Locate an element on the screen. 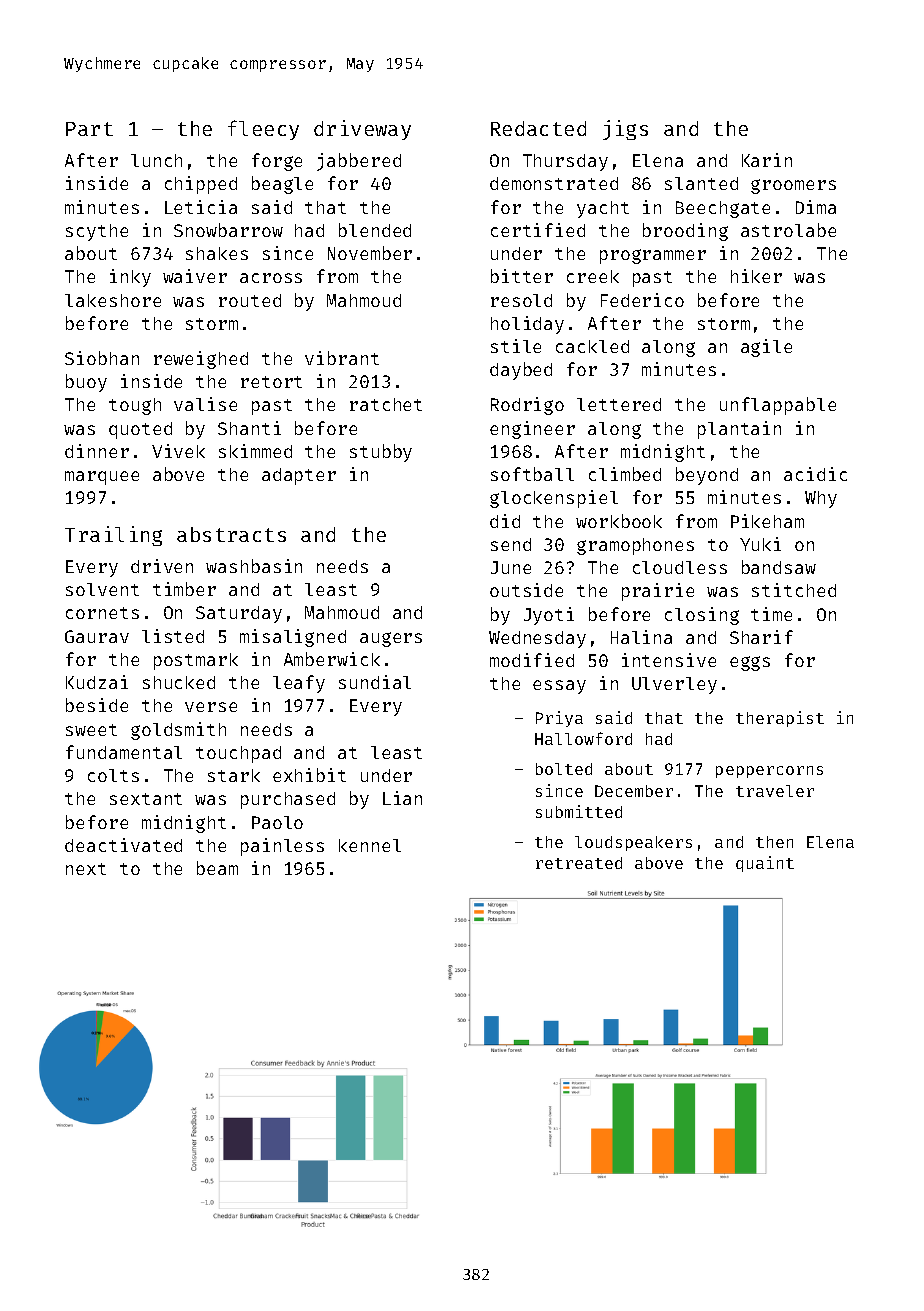 The width and height of the screenshot is (924, 1311). Paolo is located at coordinates (277, 822).
